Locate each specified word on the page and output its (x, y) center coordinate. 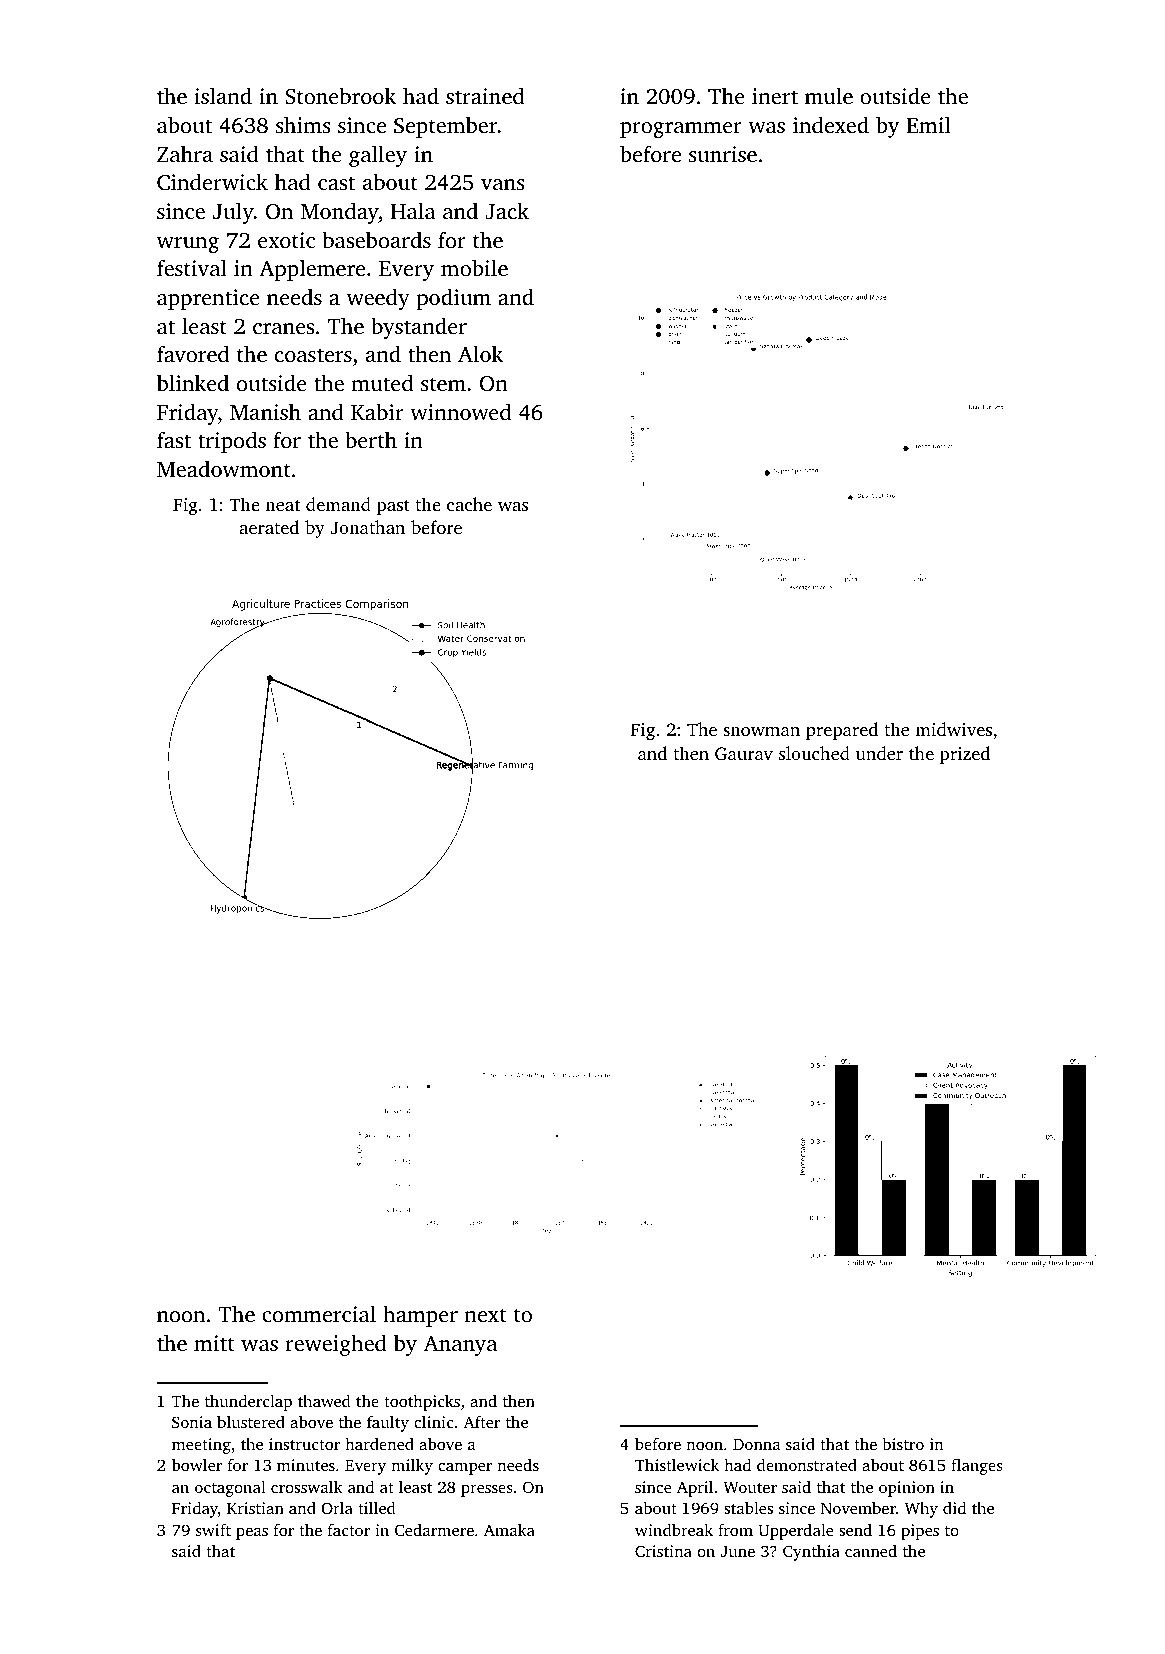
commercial (319, 1313)
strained (485, 95)
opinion (907, 1489)
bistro (903, 1444)
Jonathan (367, 527)
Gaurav (744, 754)
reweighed (336, 1345)
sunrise (723, 154)
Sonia (192, 1422)
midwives (953, 729)
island (223, 95)
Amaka (509, 1530)
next (485, 1315)
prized (965, 755)
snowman (761, 731)
